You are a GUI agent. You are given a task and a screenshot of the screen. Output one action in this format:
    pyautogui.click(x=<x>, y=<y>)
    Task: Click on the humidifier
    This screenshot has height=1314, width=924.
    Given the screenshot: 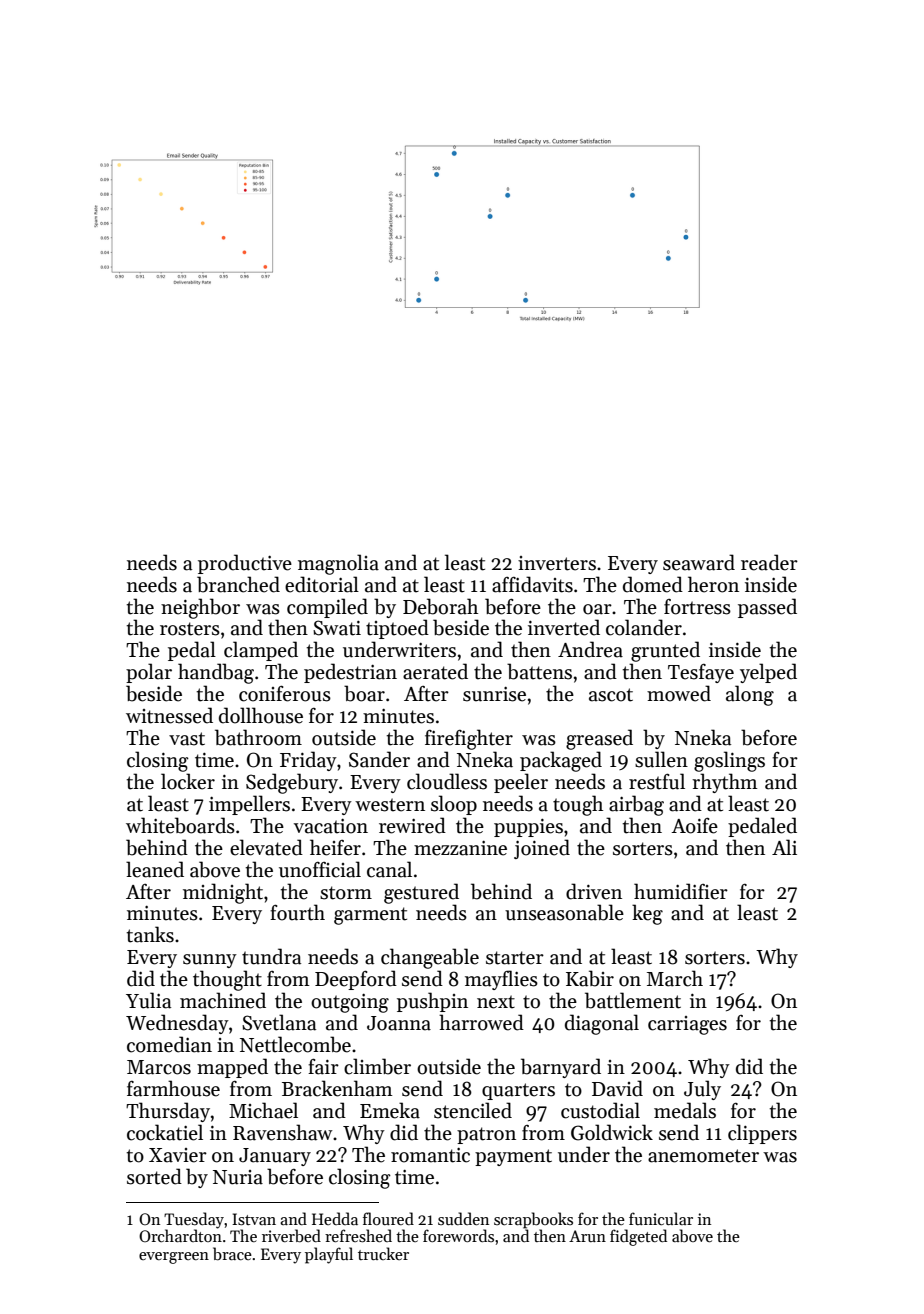 What is the action you would take?
    pyautogui.click(x=681, y=891)
